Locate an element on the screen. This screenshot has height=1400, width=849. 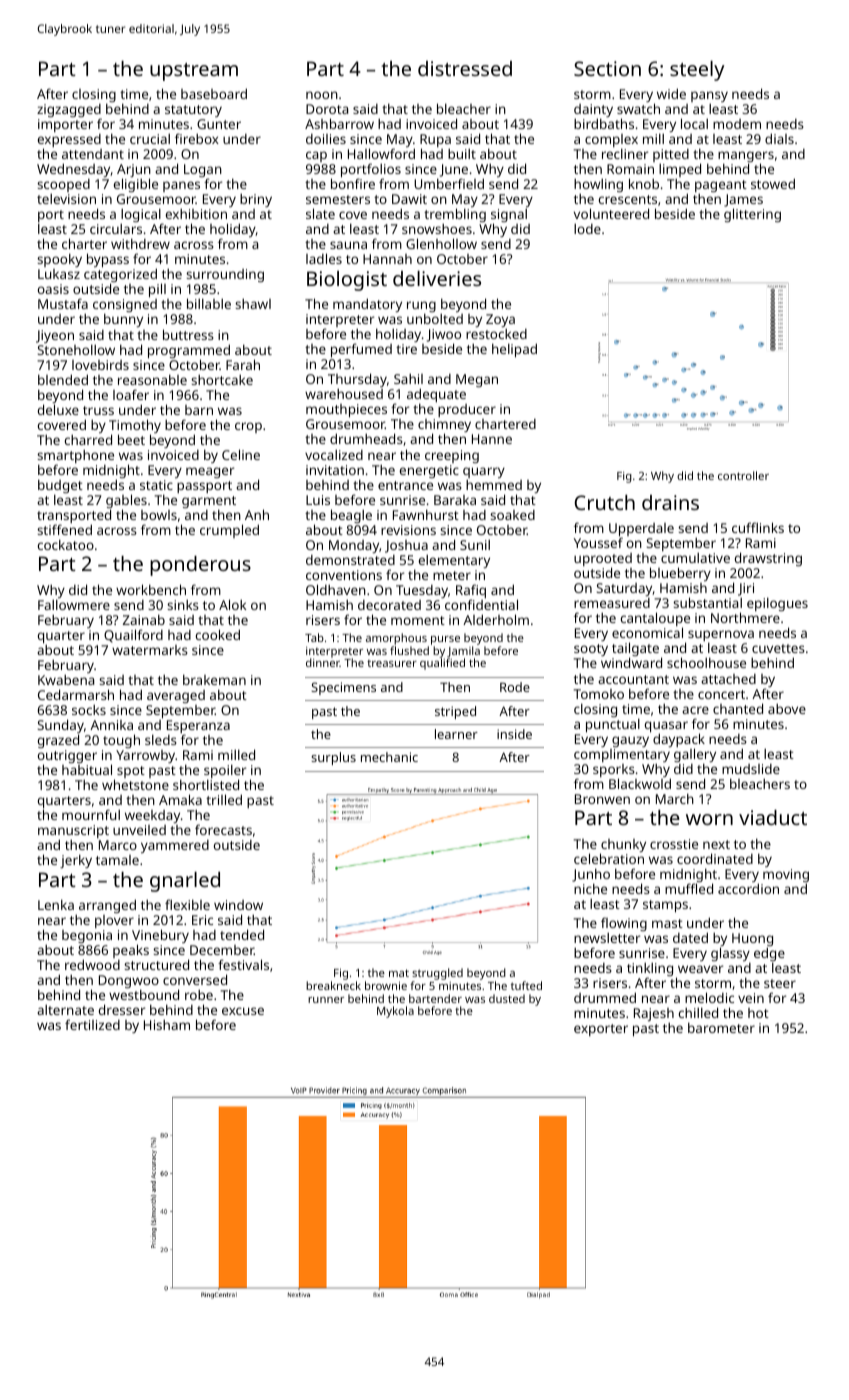
zigzagged is located at coordinates (69, 111).
